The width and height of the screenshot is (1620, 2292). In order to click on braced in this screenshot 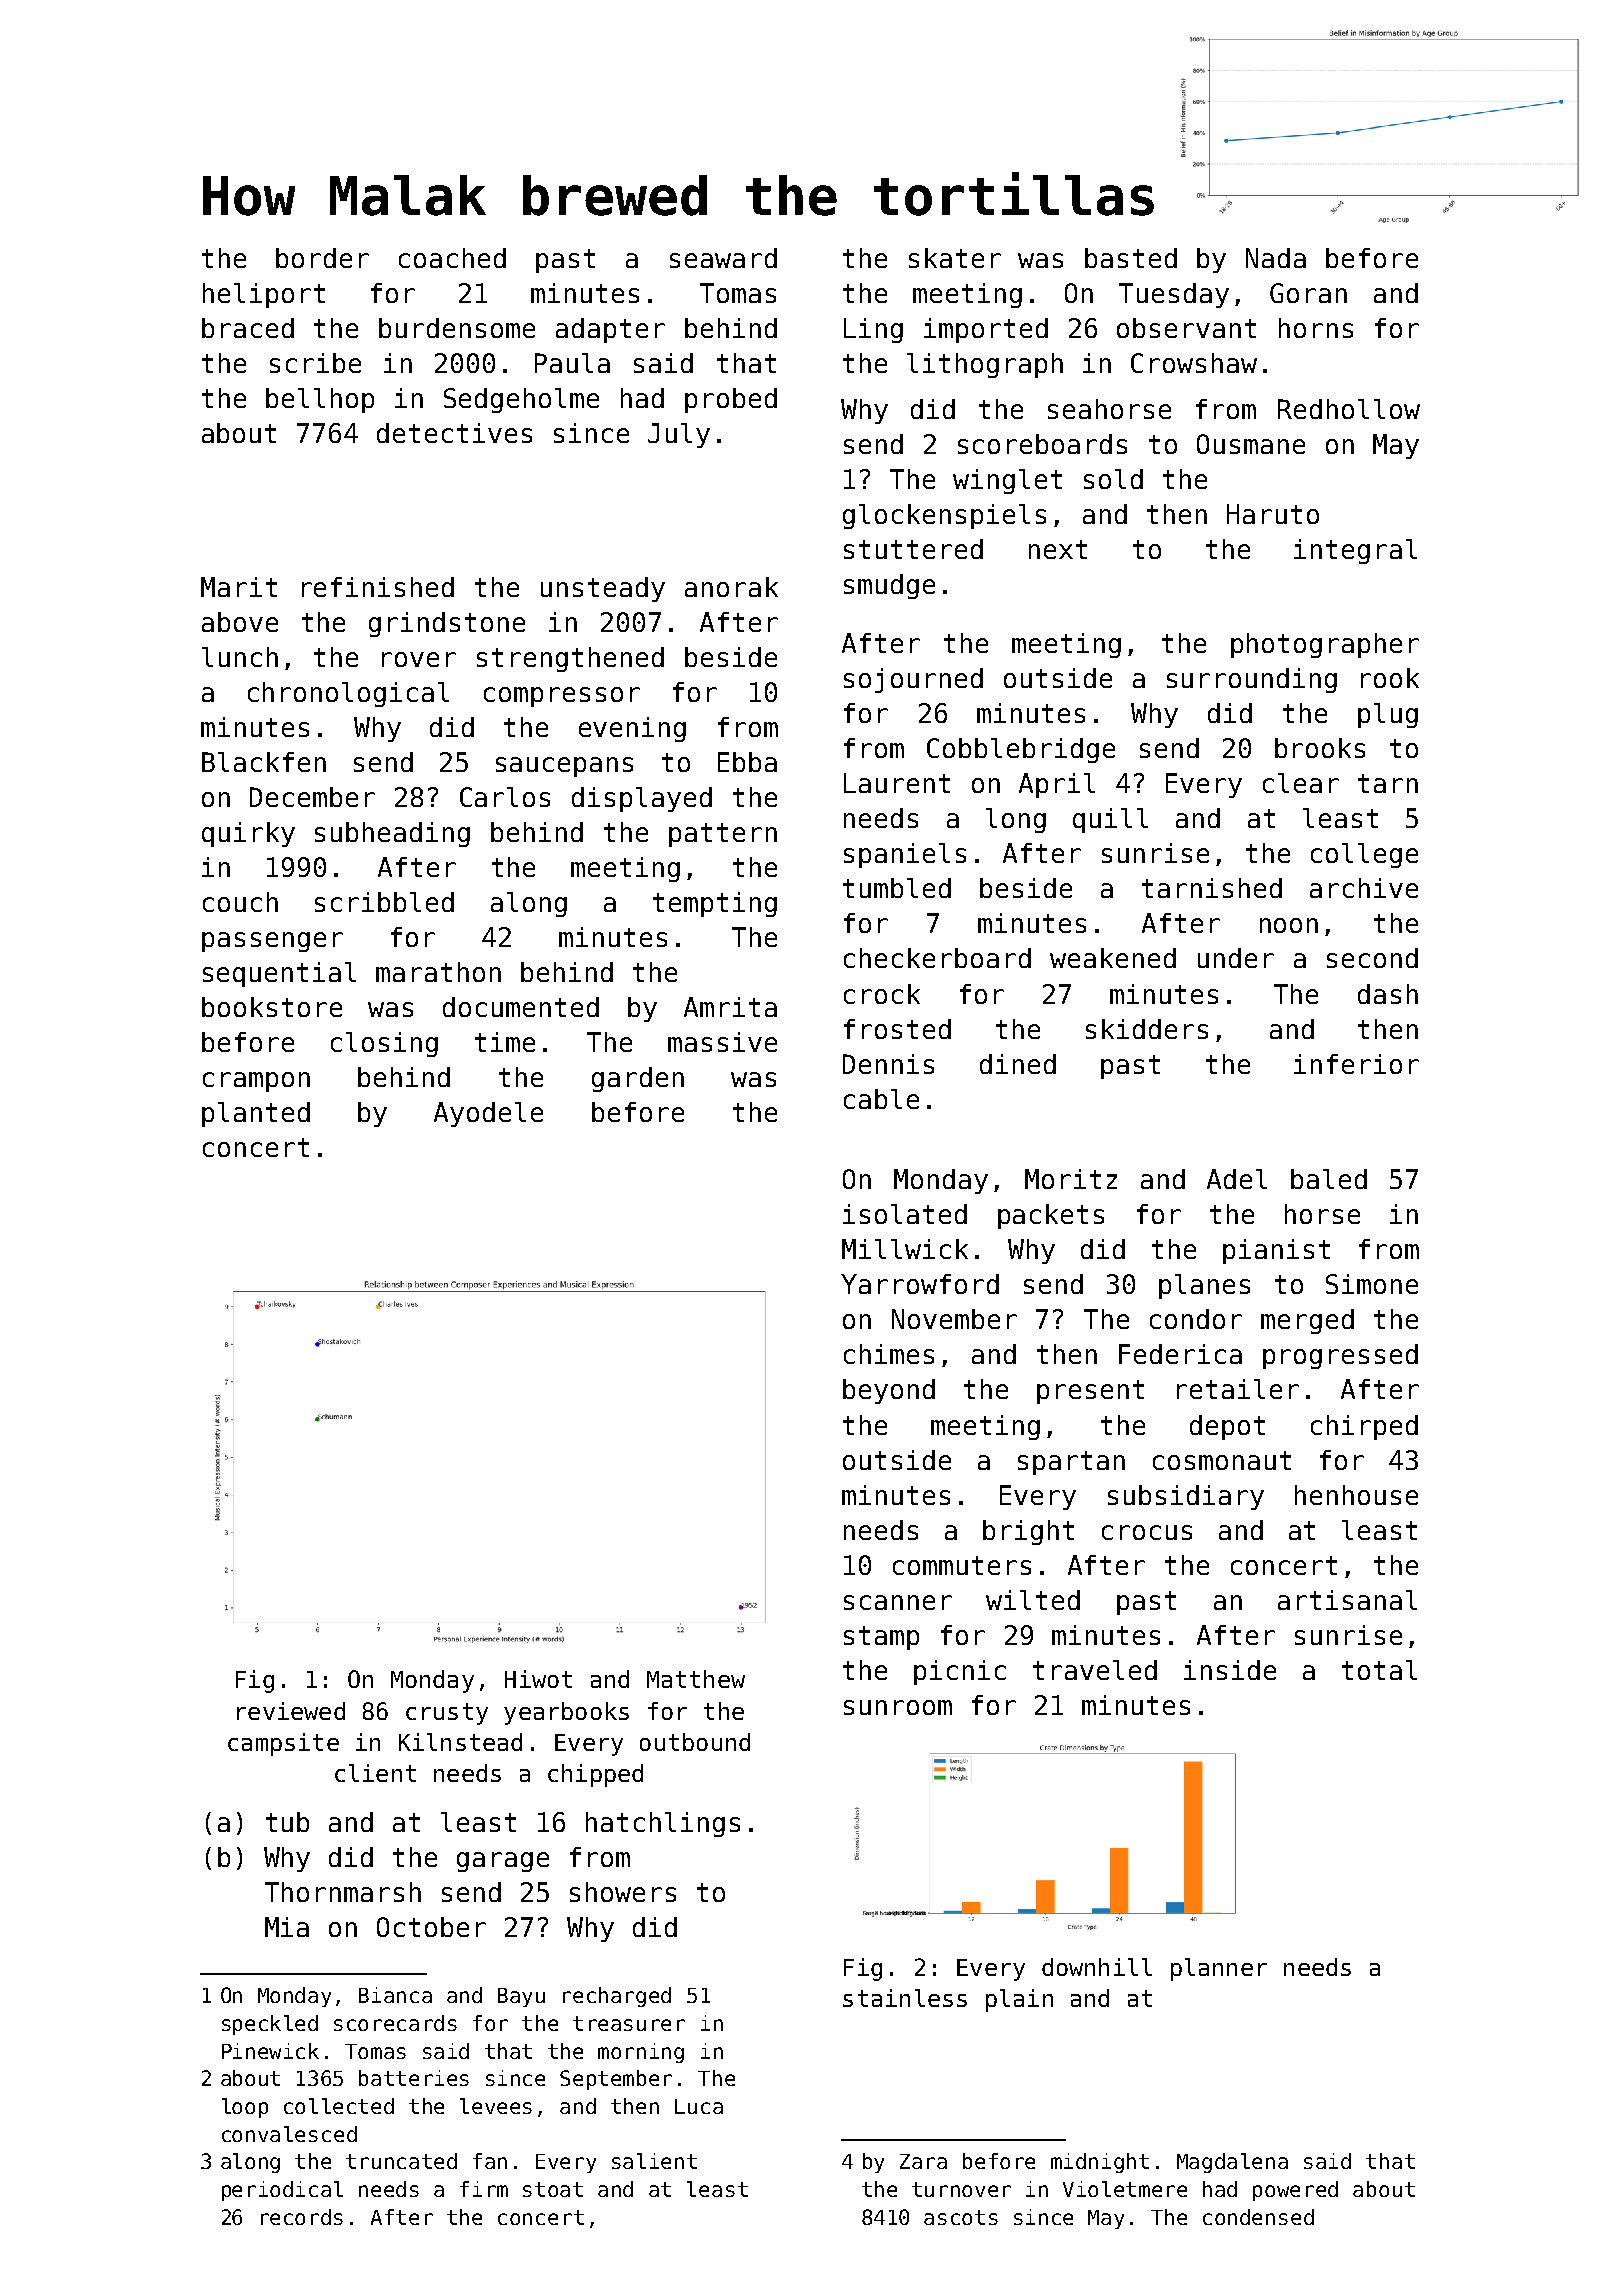, I will do `click(248, 328)`.
